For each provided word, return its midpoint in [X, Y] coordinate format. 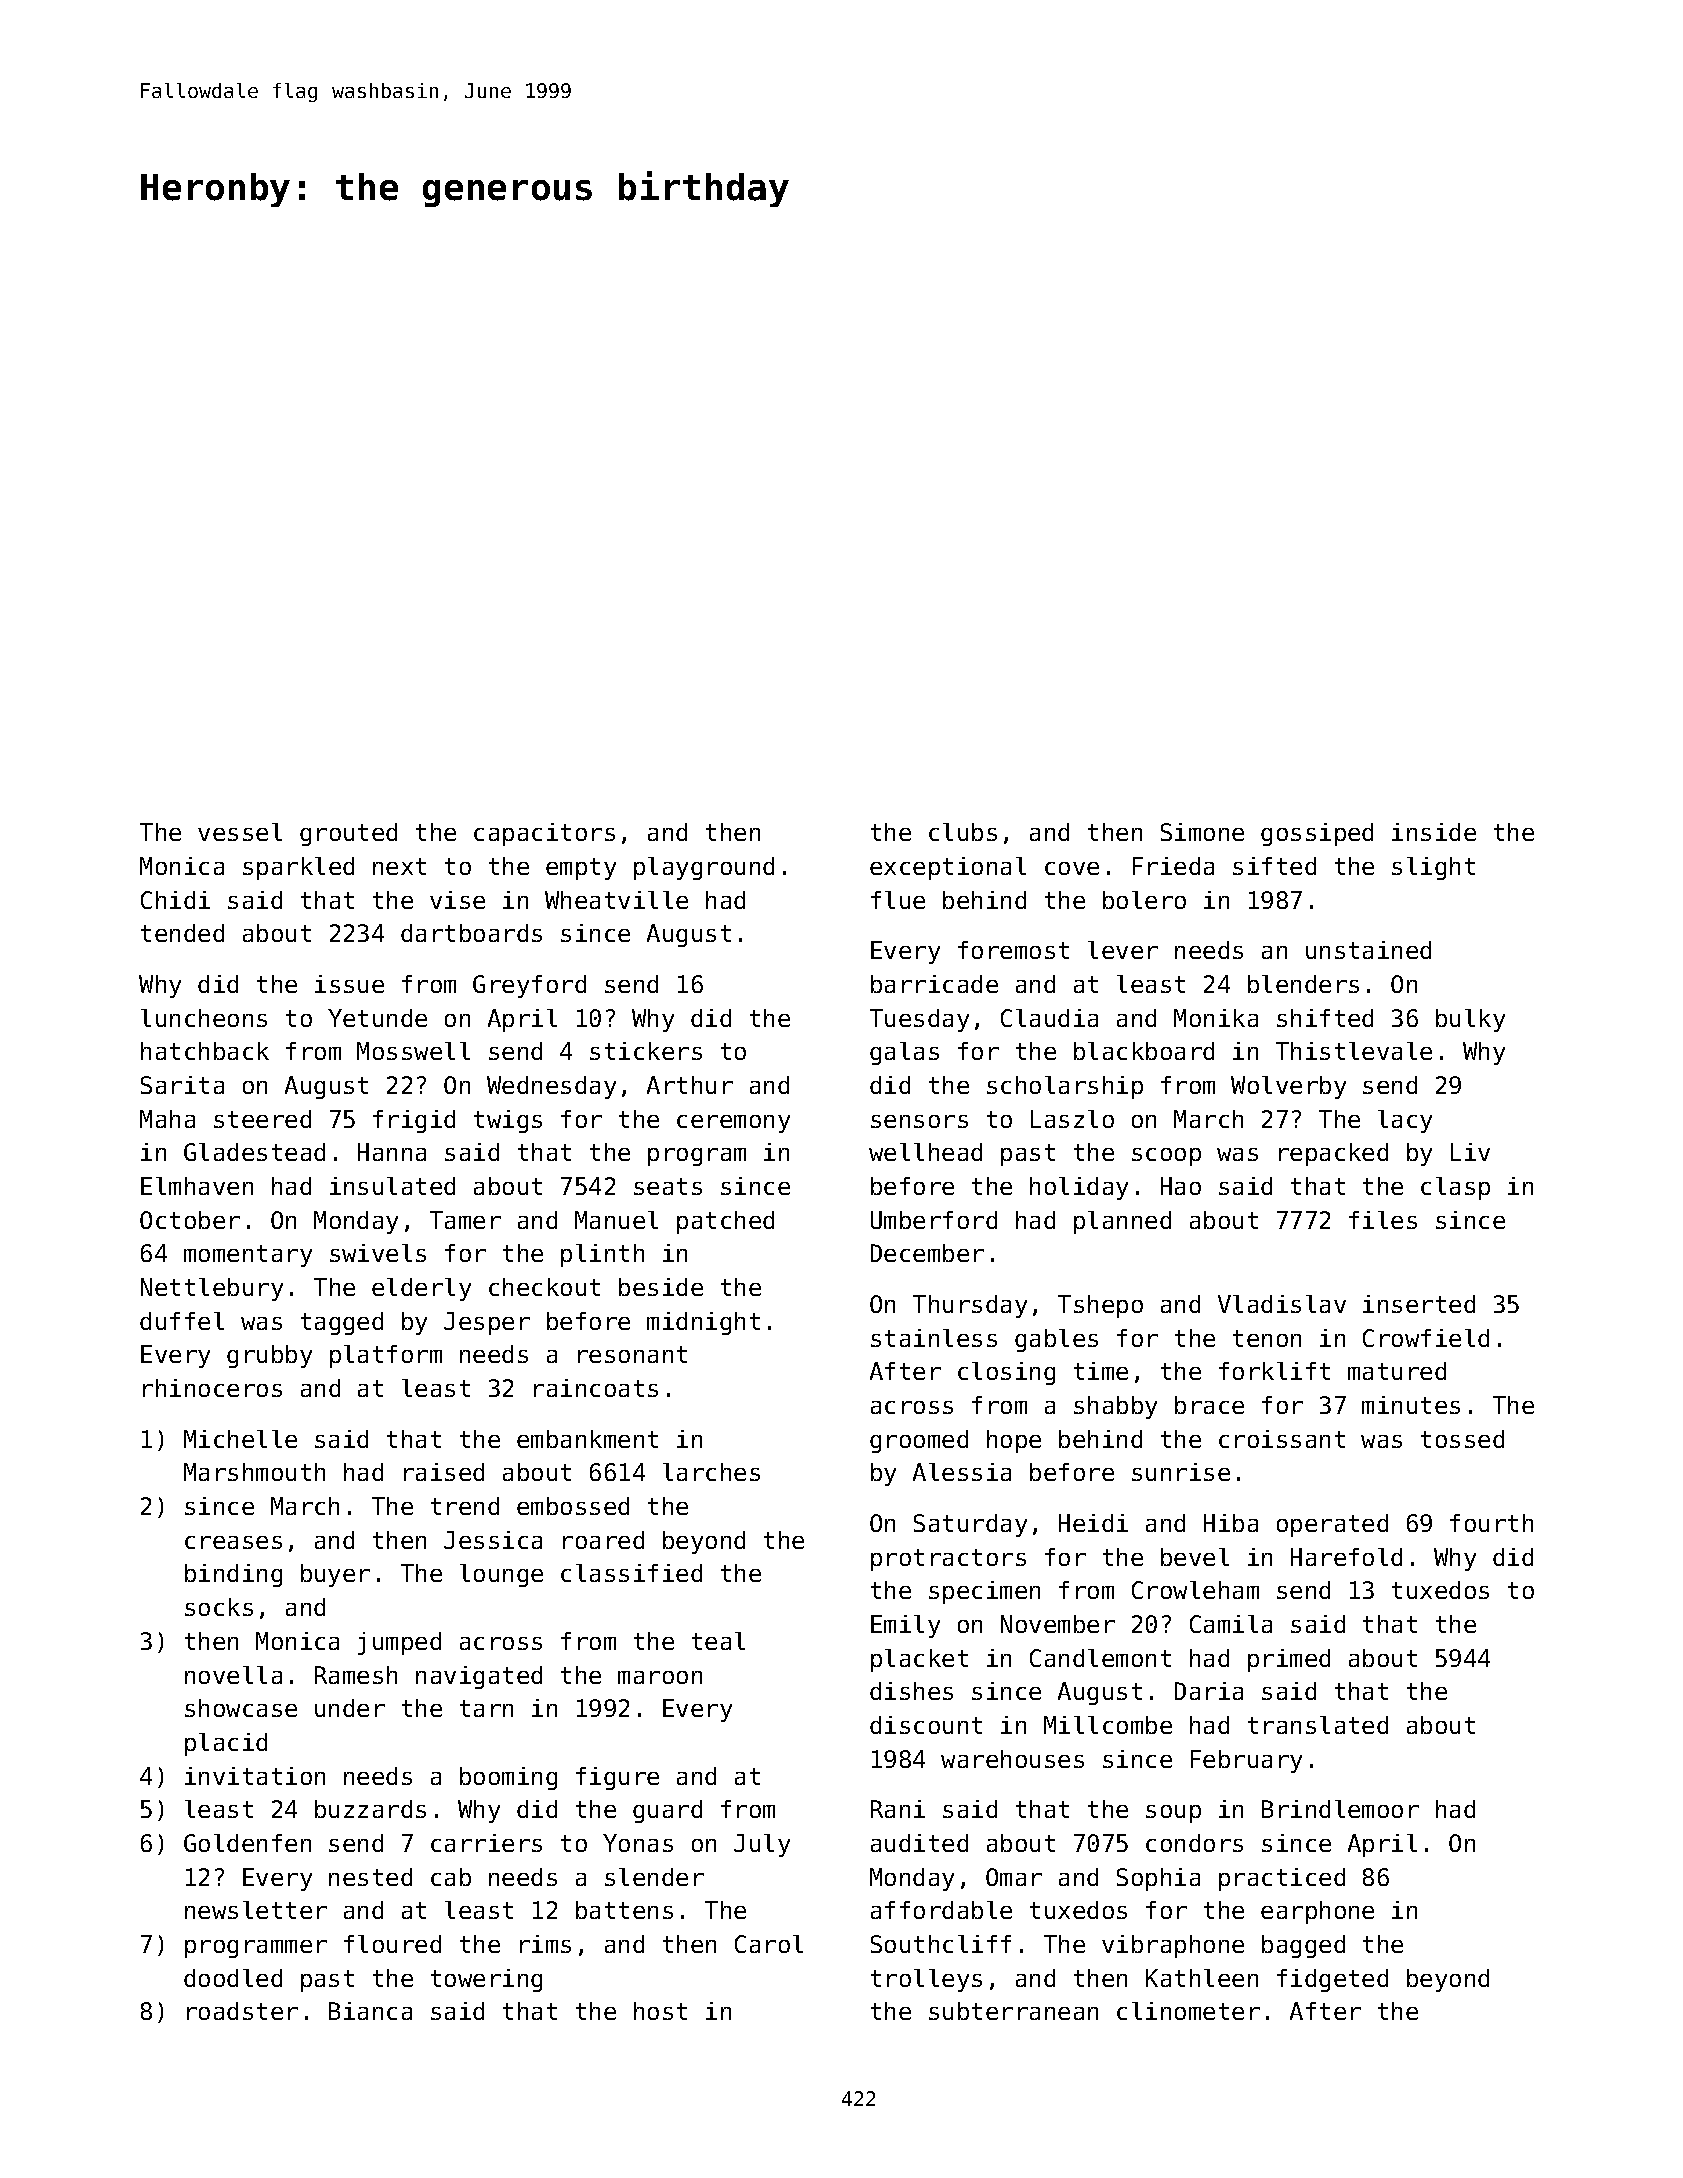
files [1383, 1220]
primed [1289, 1660]
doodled [233, 1978]
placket [919, 1660]
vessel [240, 832]
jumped [399, 1643]
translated [1318, 1725]
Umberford [934, 1220]
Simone [1202, 832]
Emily [905, 1626]
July [762, 1845]
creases [233, 1542]
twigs [508, 1121]
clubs [963, 832]
